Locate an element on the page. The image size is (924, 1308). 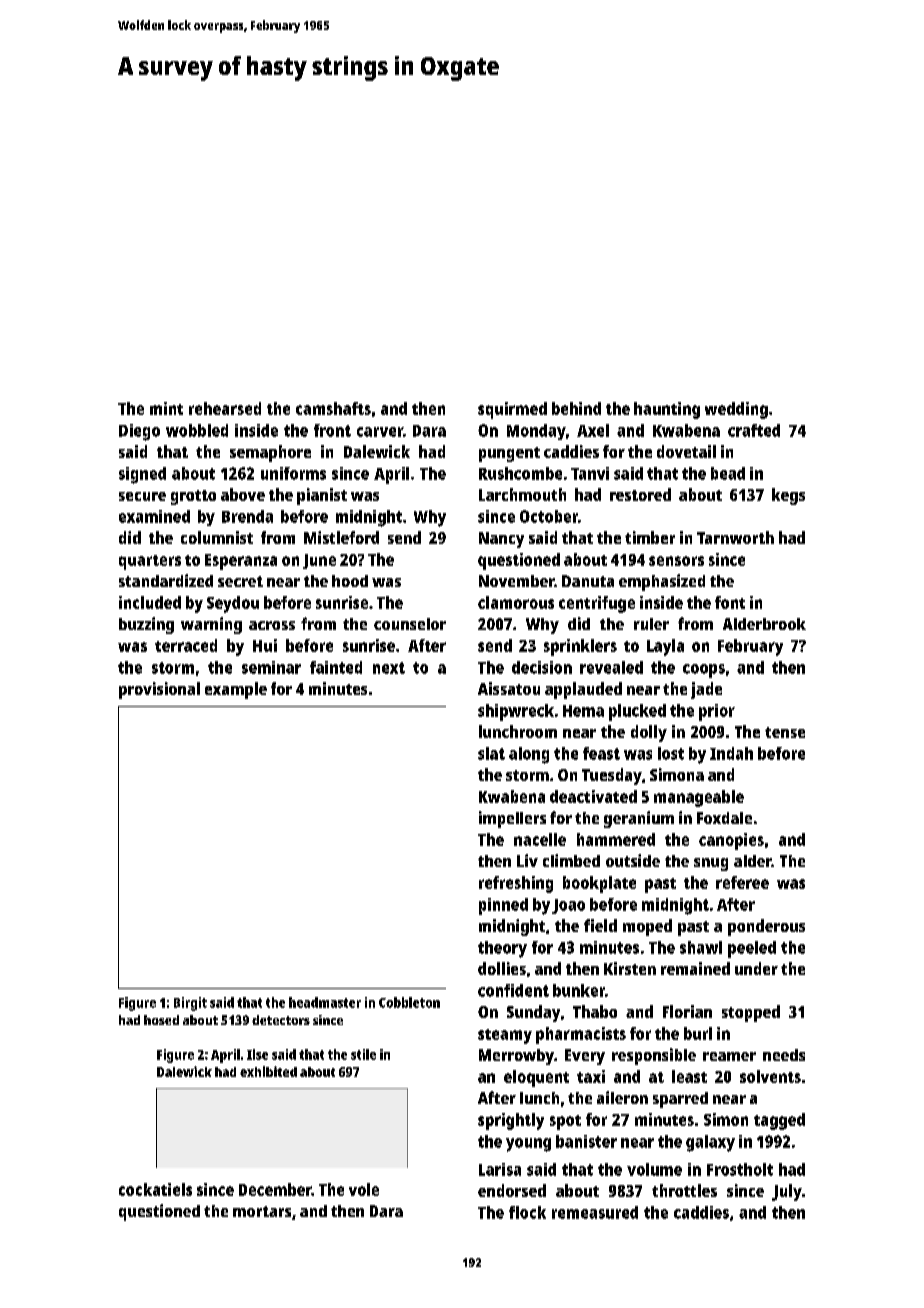
Nancy is located at coordinates (501, 540).
